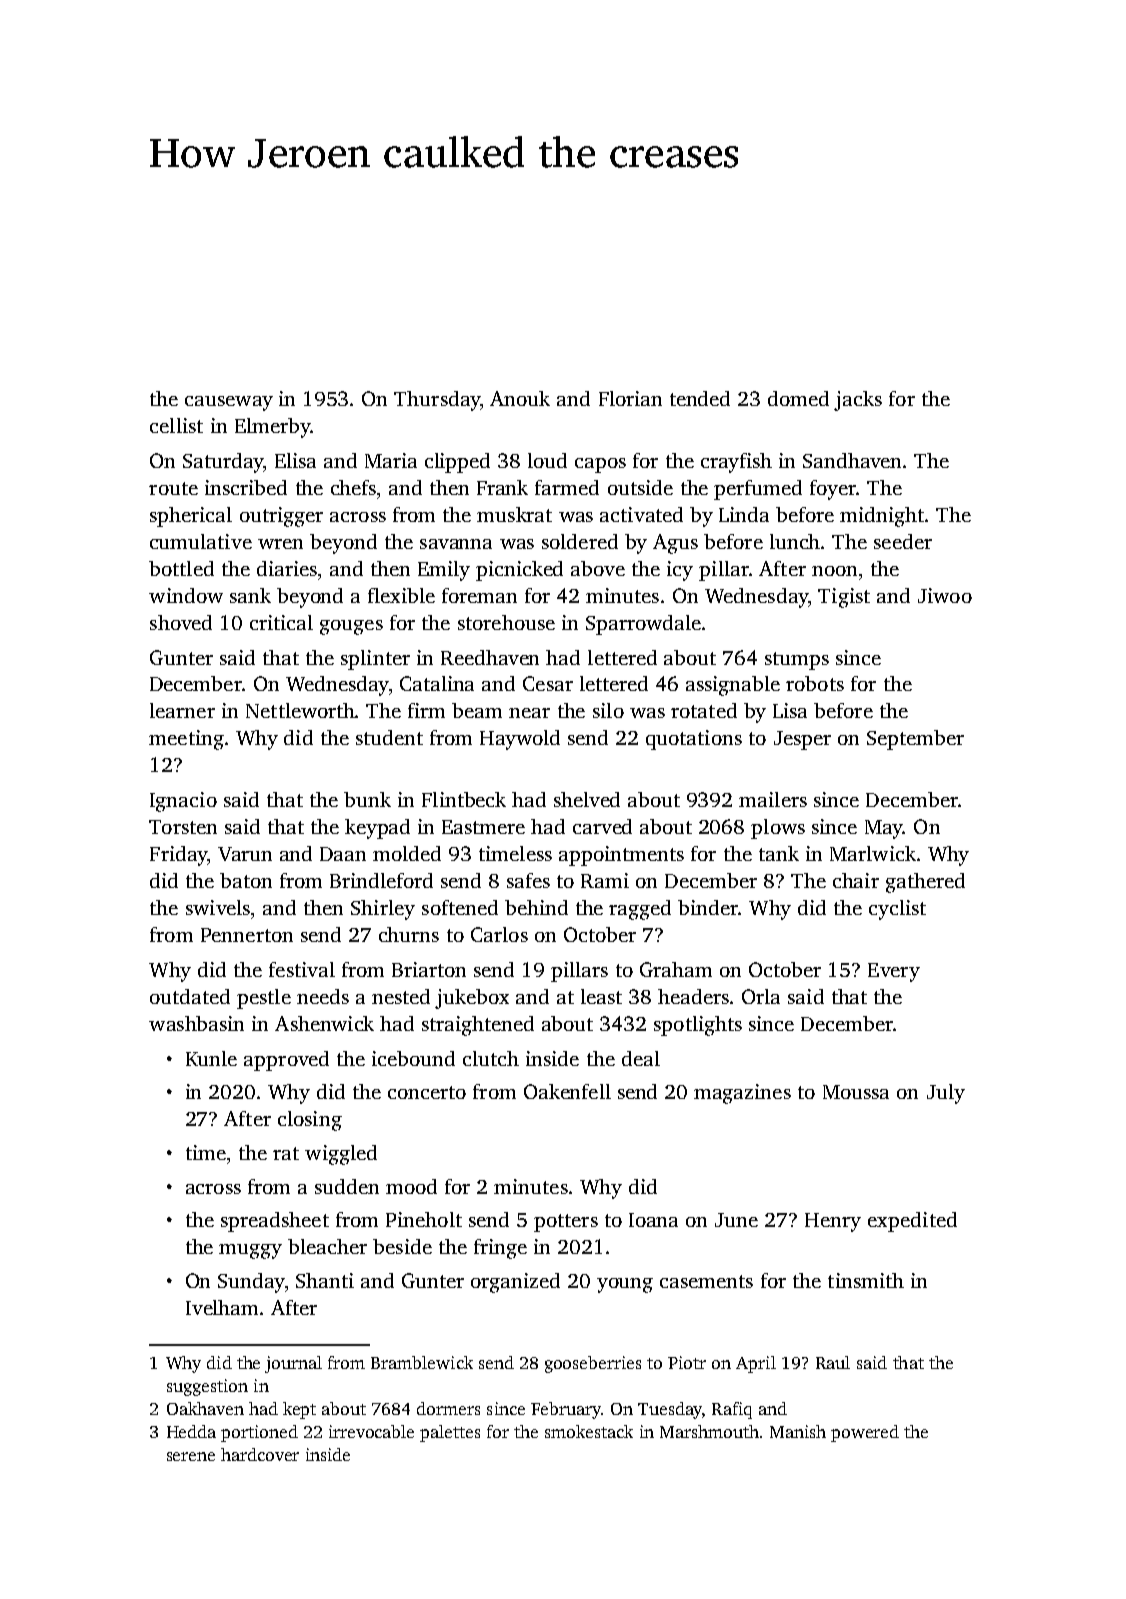 The height and width of the image is (1599, 1126). Describe the element at coordinates (856, 1092) in the image. I see `Moussa` at that location.
